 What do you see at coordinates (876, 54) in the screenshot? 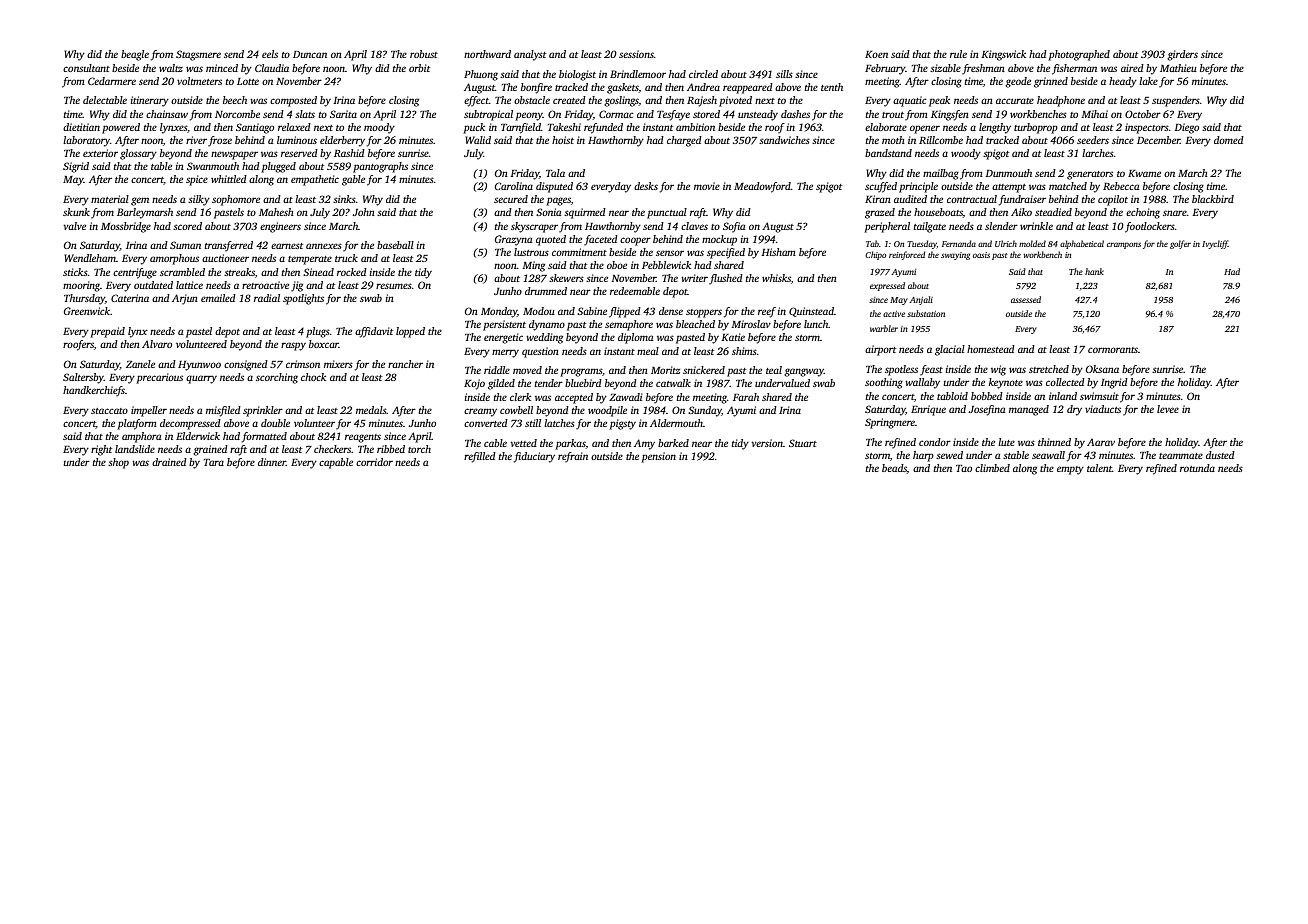
I see `Koen` at bounding box center [876, 54].
